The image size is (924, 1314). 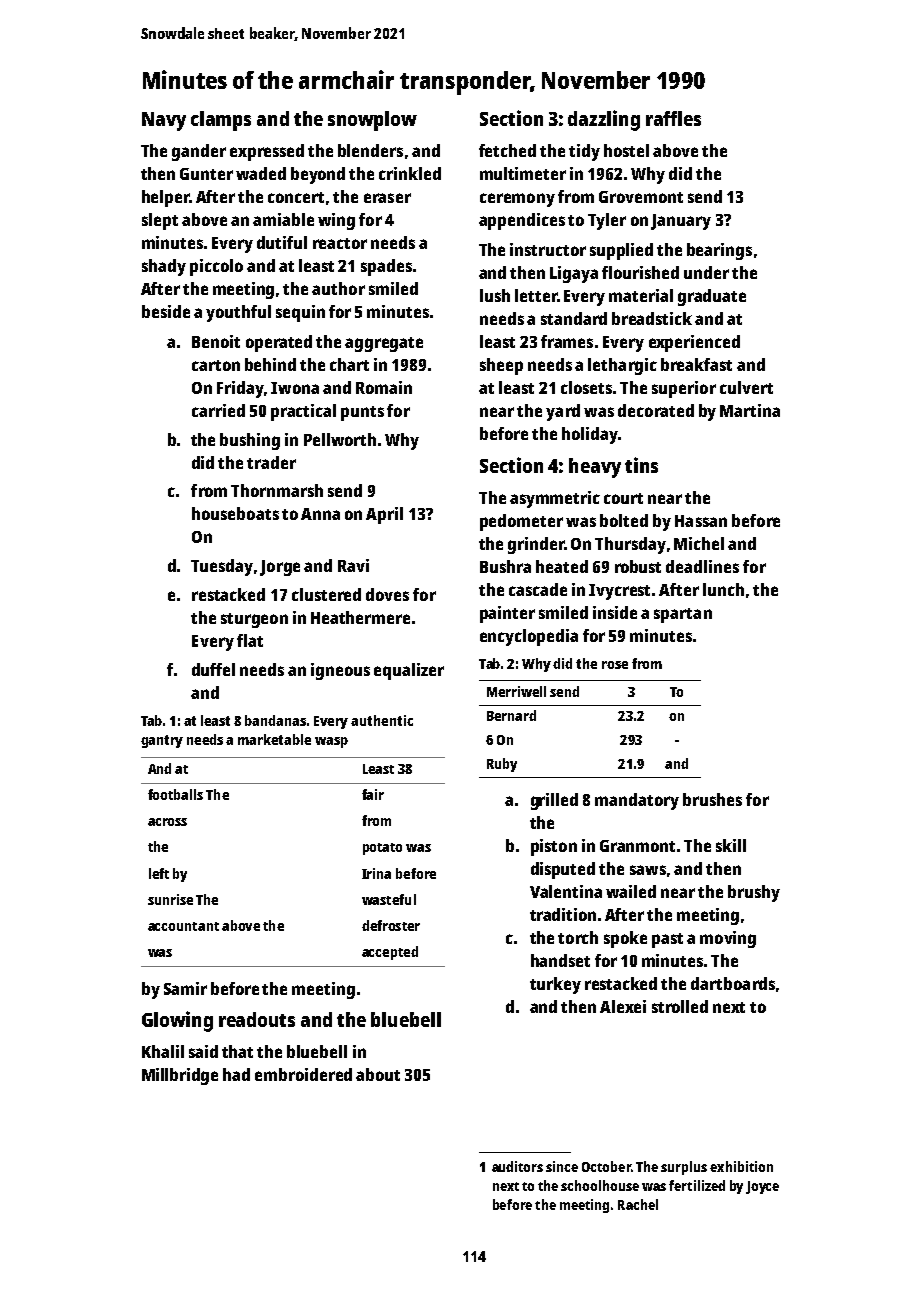 I want to click on tins, so click(x=641, y=465).
